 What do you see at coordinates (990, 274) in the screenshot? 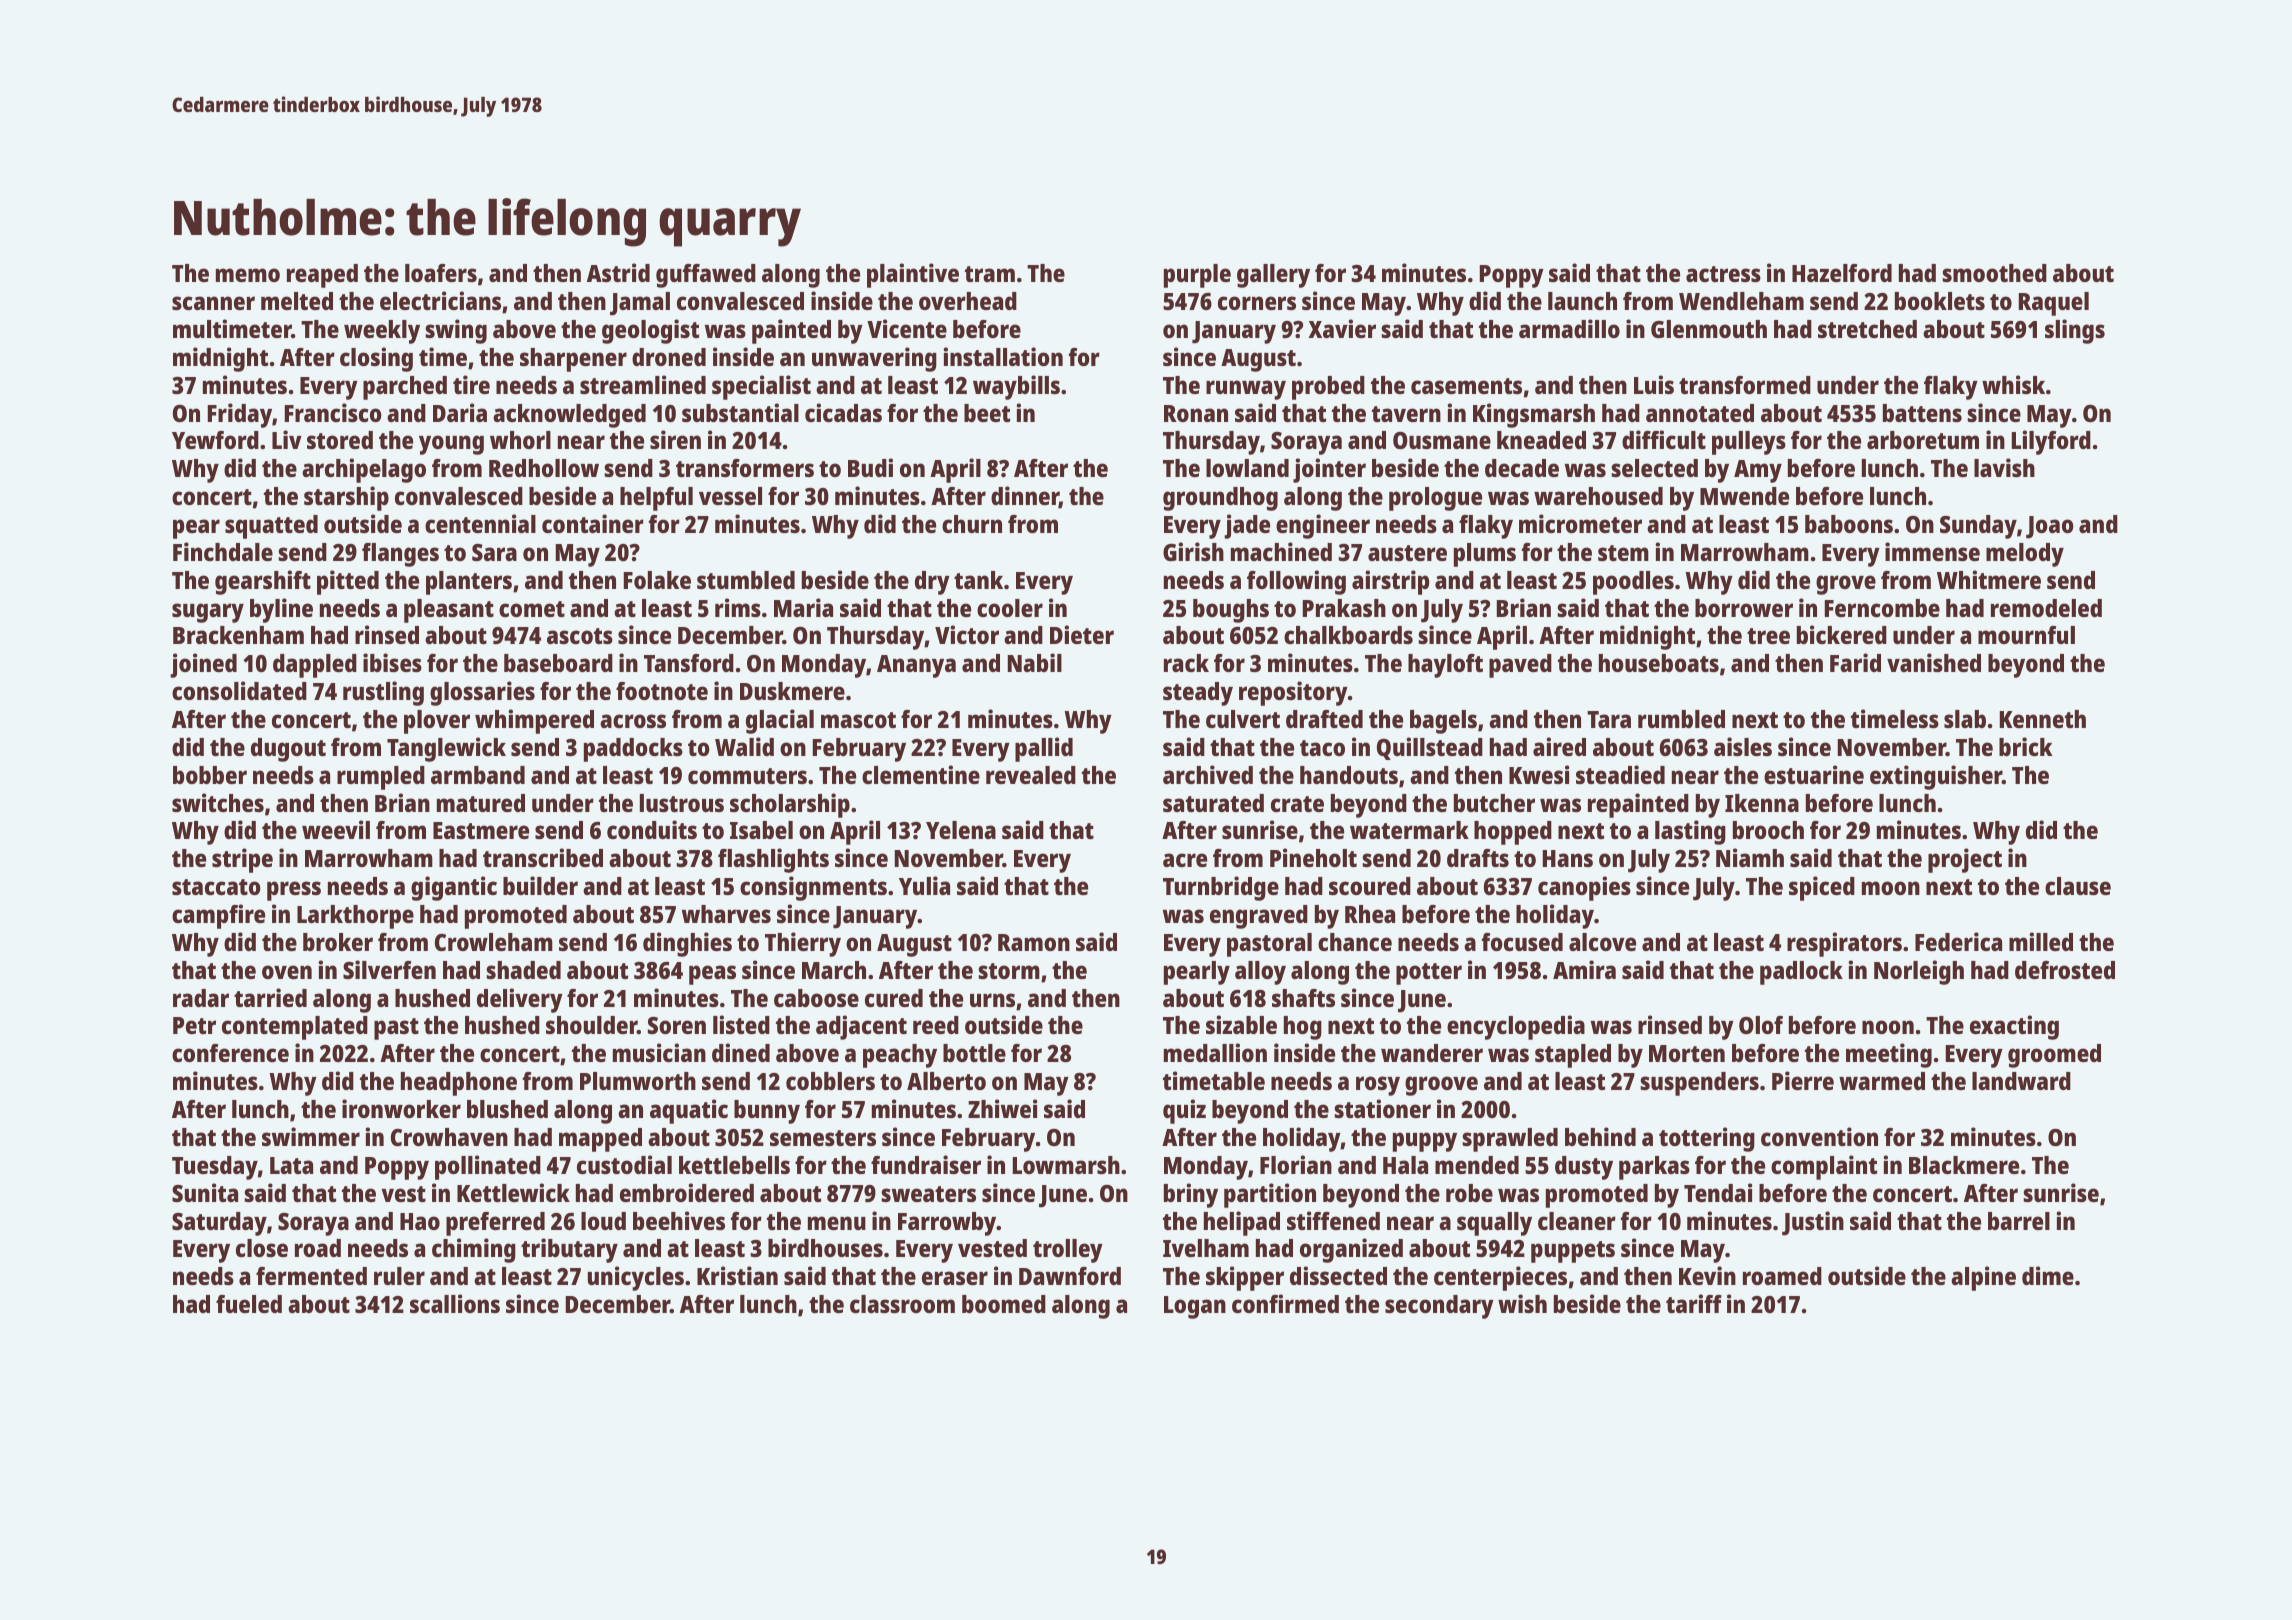
I see `tram` at bounding box center [990, 274].
